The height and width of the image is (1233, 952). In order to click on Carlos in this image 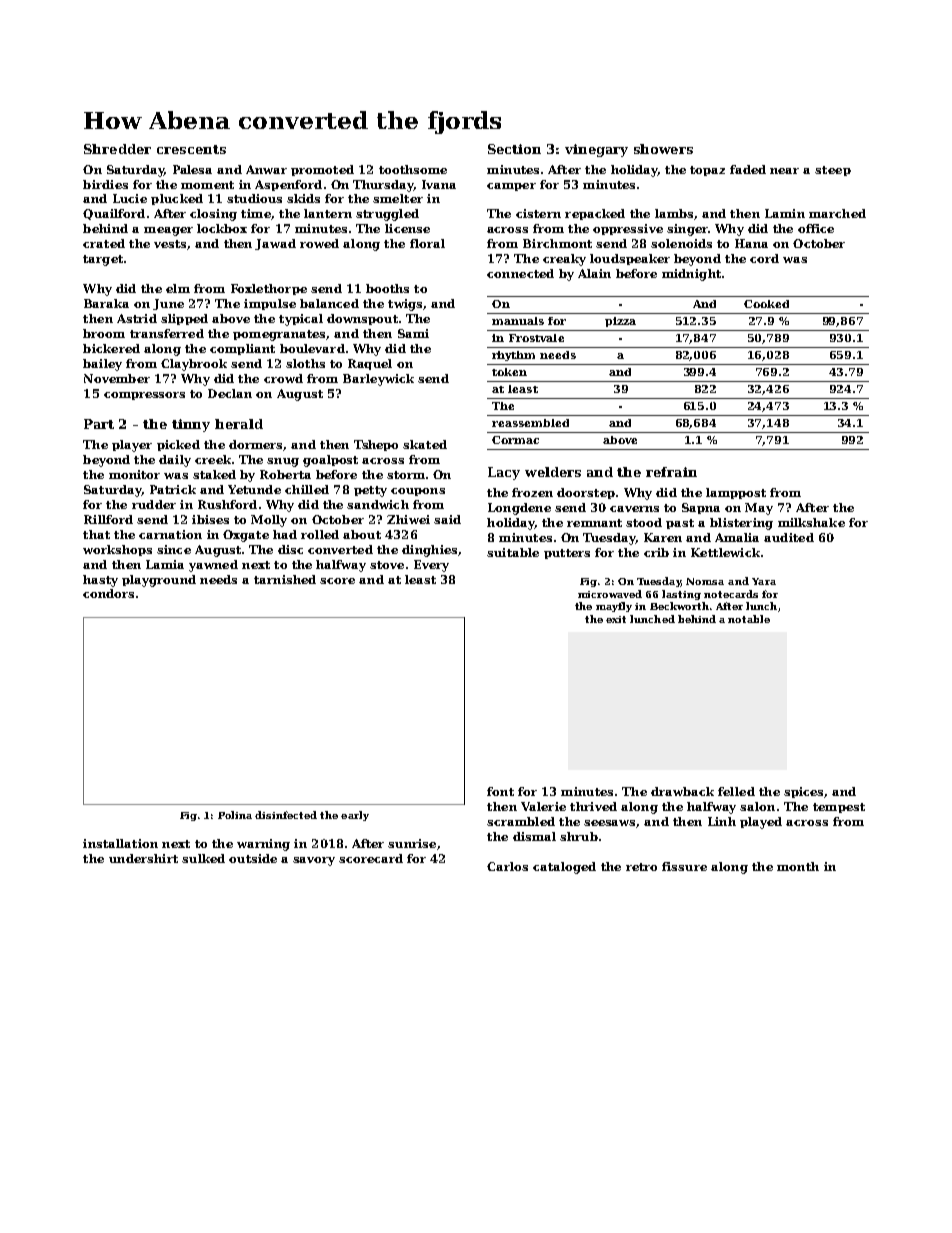, I will do `click(507, 866)`.
